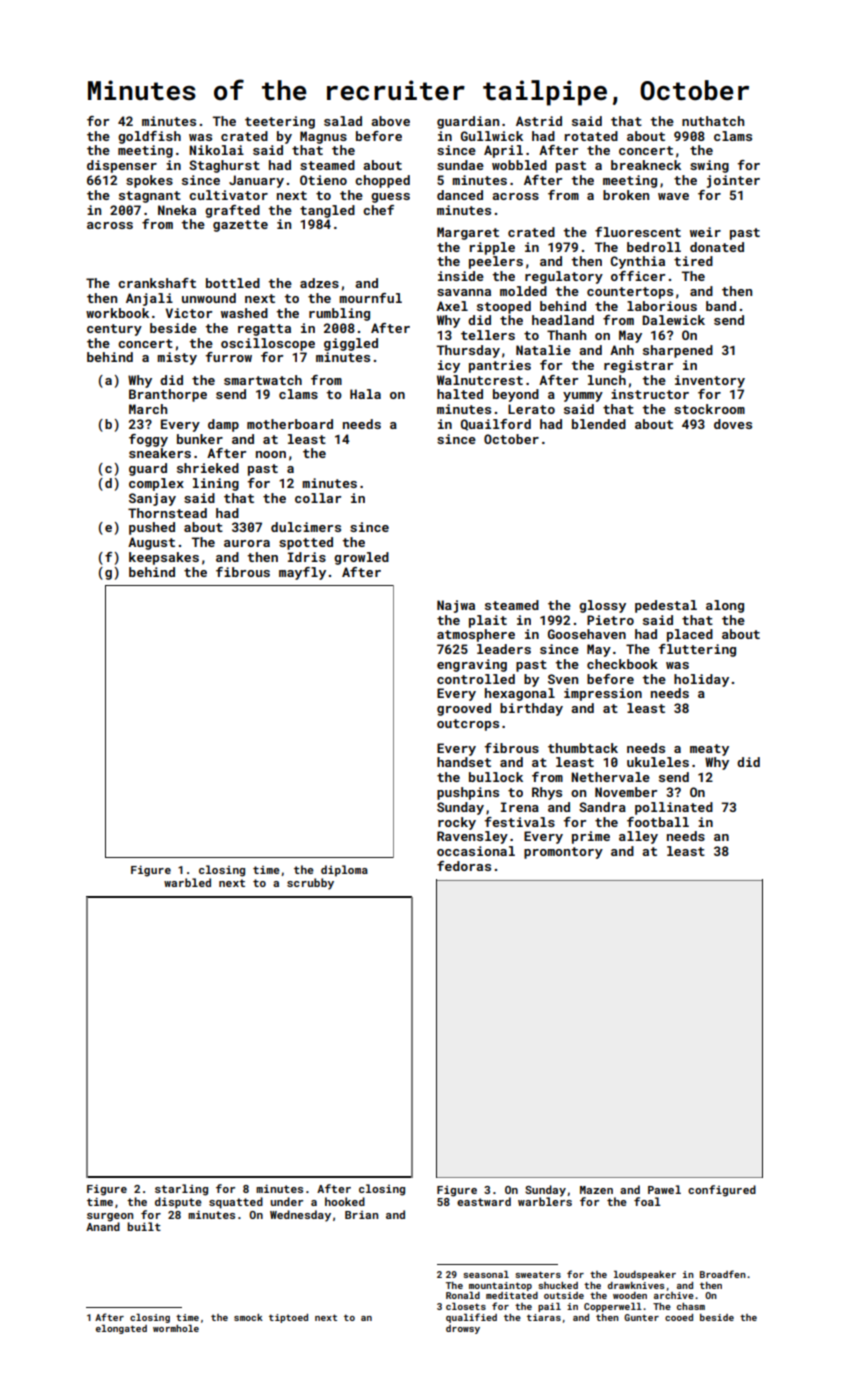 This screenshot has width=849, height=1400. What do you see at coordinates (638, 232) in the screenshot?
I see `fluorescent` at bounding box center [638, 232].
